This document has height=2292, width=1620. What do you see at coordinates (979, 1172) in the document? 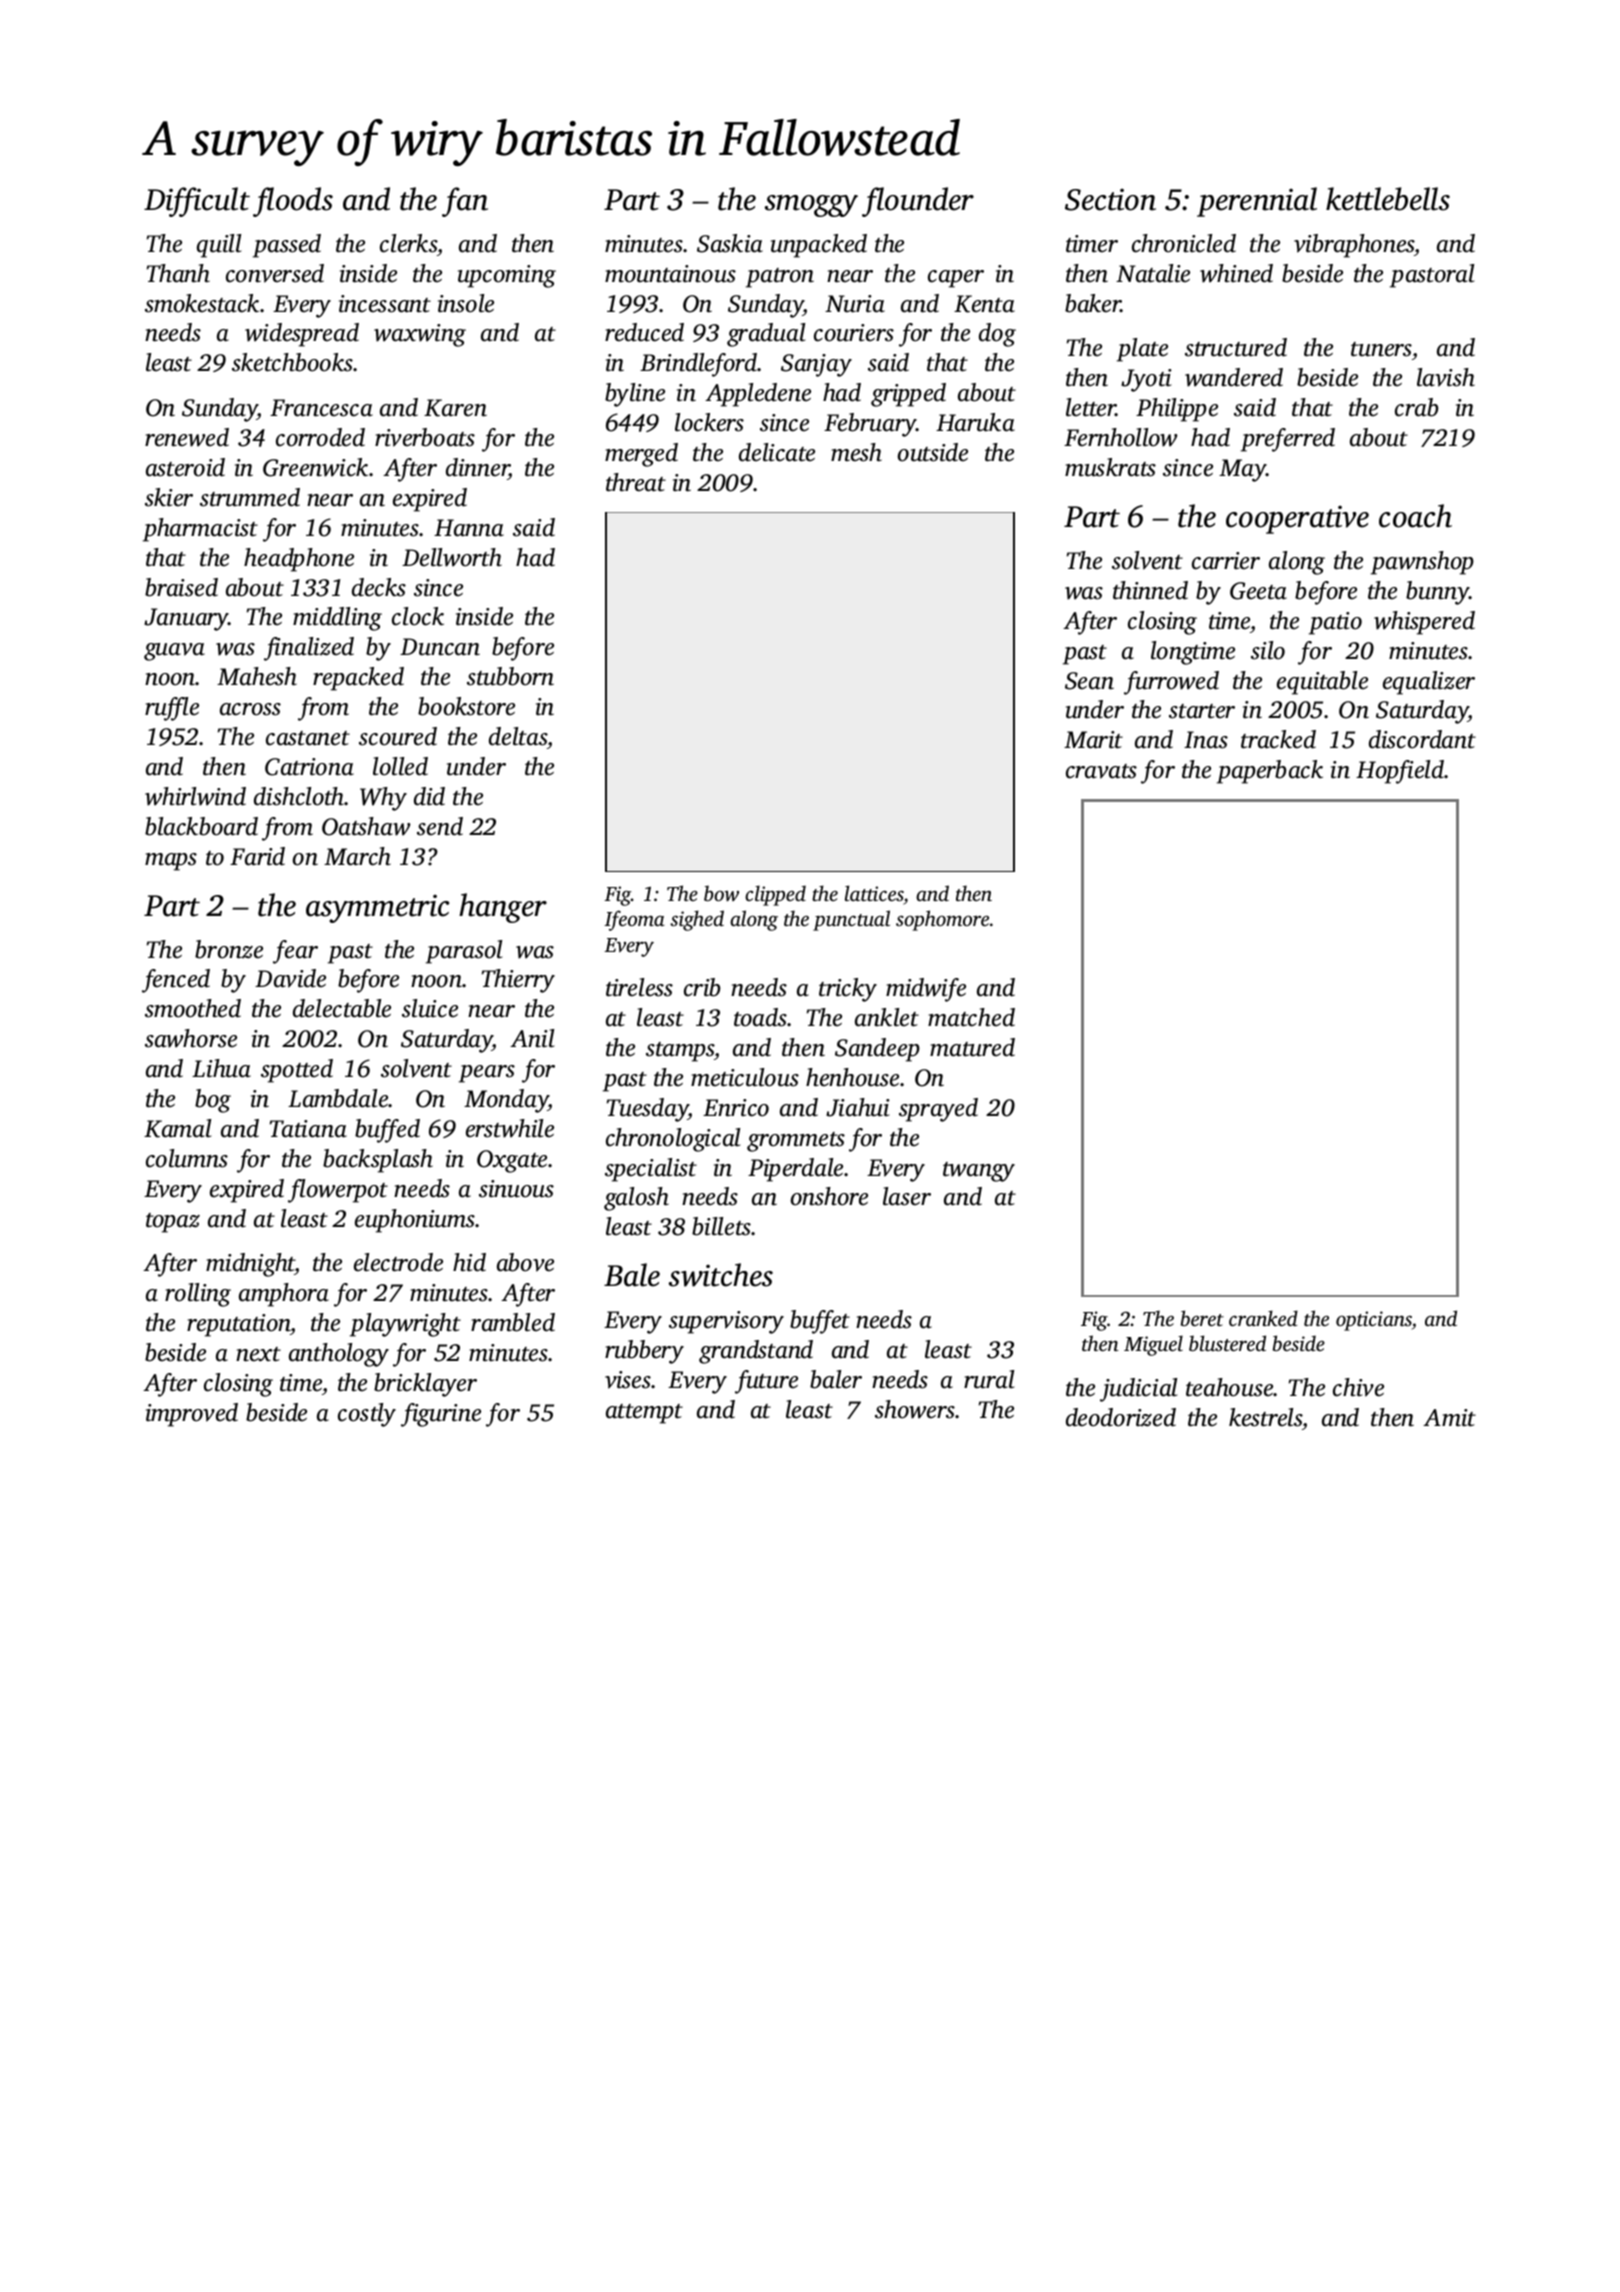
I see `twangy` at bounding box center [979, 1172].
